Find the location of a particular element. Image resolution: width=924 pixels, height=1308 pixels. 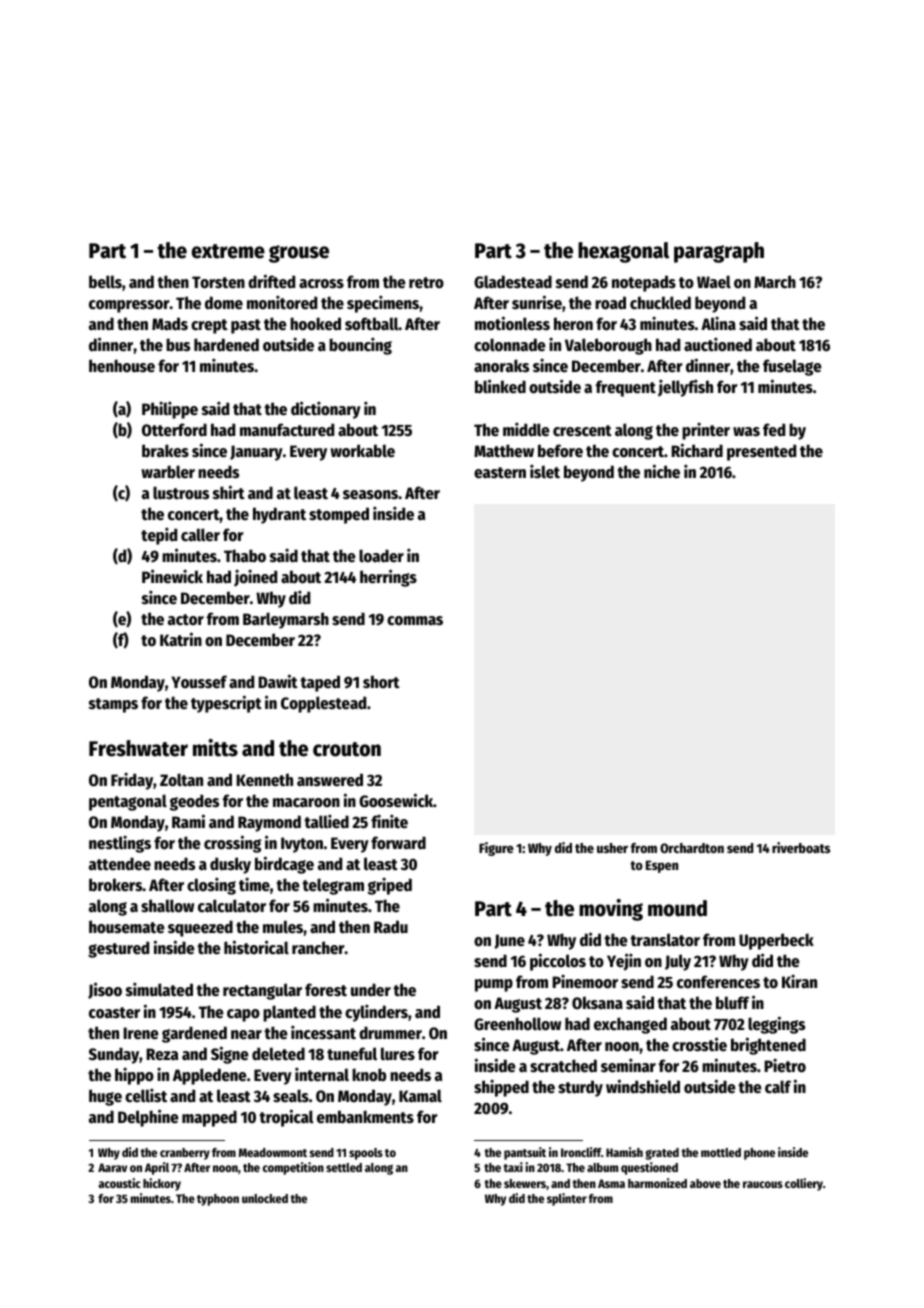

Goosewick is located at coordinates (396, 800).
